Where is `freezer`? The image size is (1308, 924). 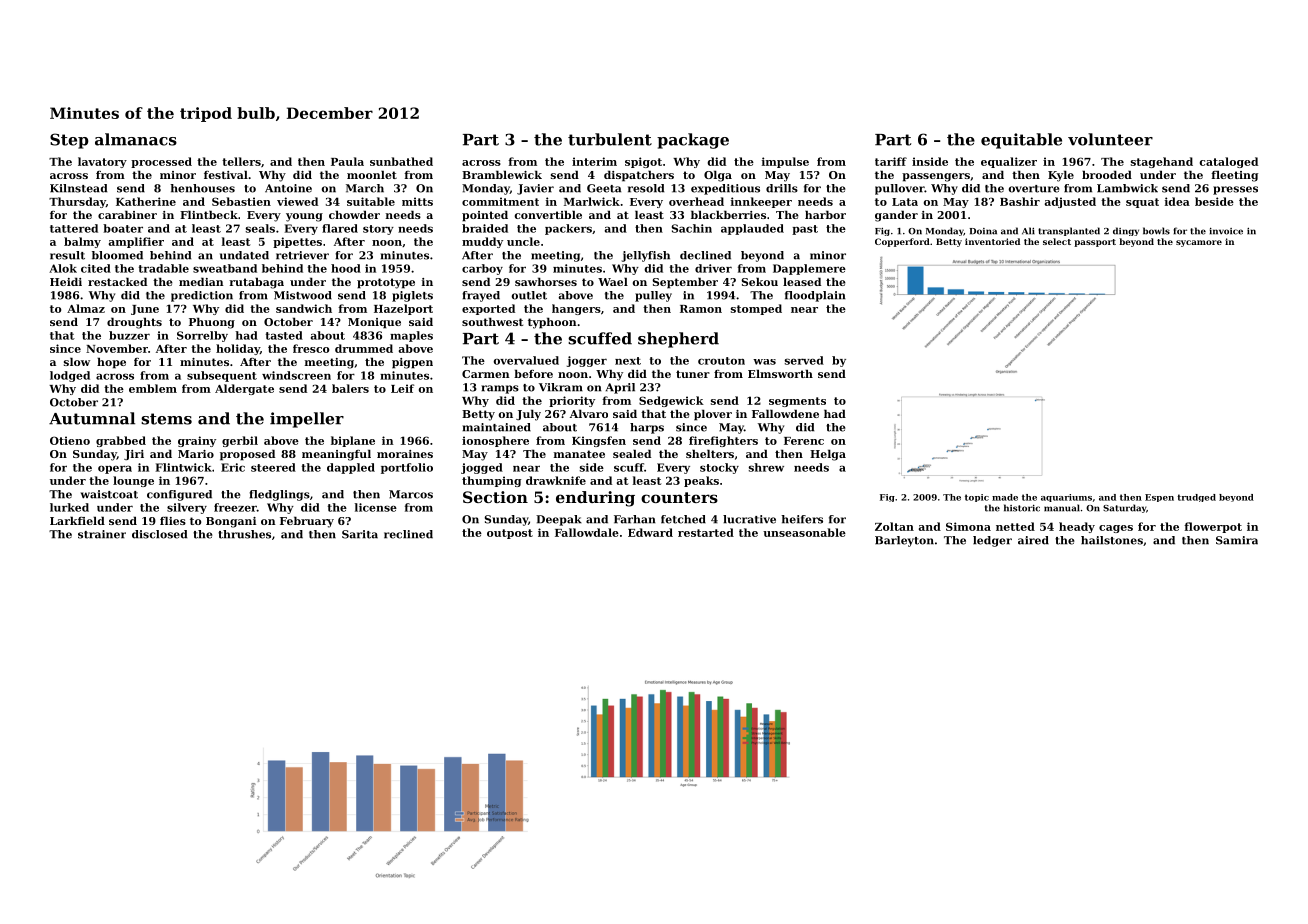 freezer is located at coordinates (235, 507).
